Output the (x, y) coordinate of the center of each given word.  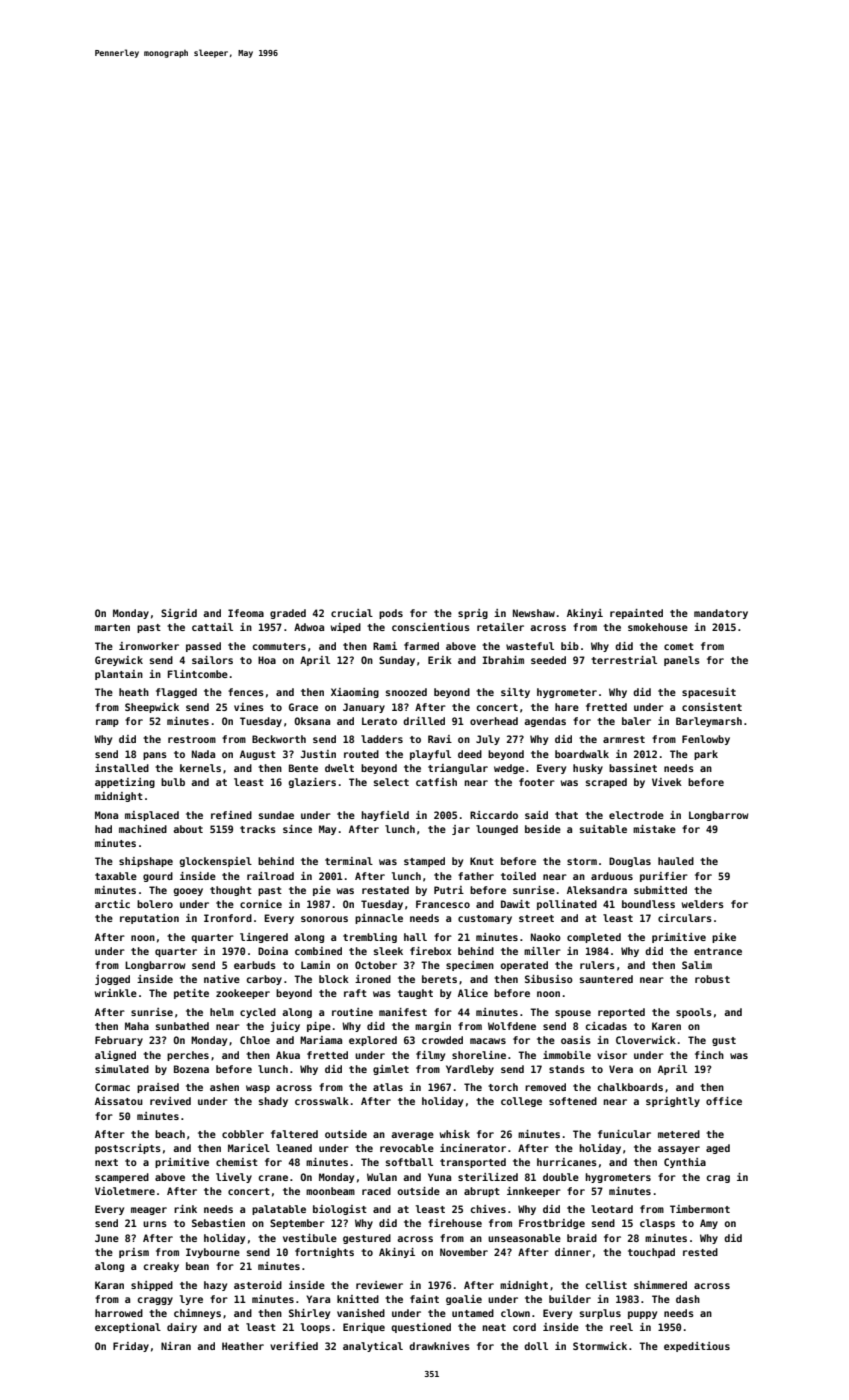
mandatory (721, 614)
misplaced (152, 816)
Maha (137, 1026)
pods (391, 614)
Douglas (630, 862)
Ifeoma (246, 613)
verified (294, 1346)
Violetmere (125, 1191)
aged (718, 1149)
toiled (518, 876)
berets (439, 979)
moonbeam (330, 1191)
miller (542, 951)
